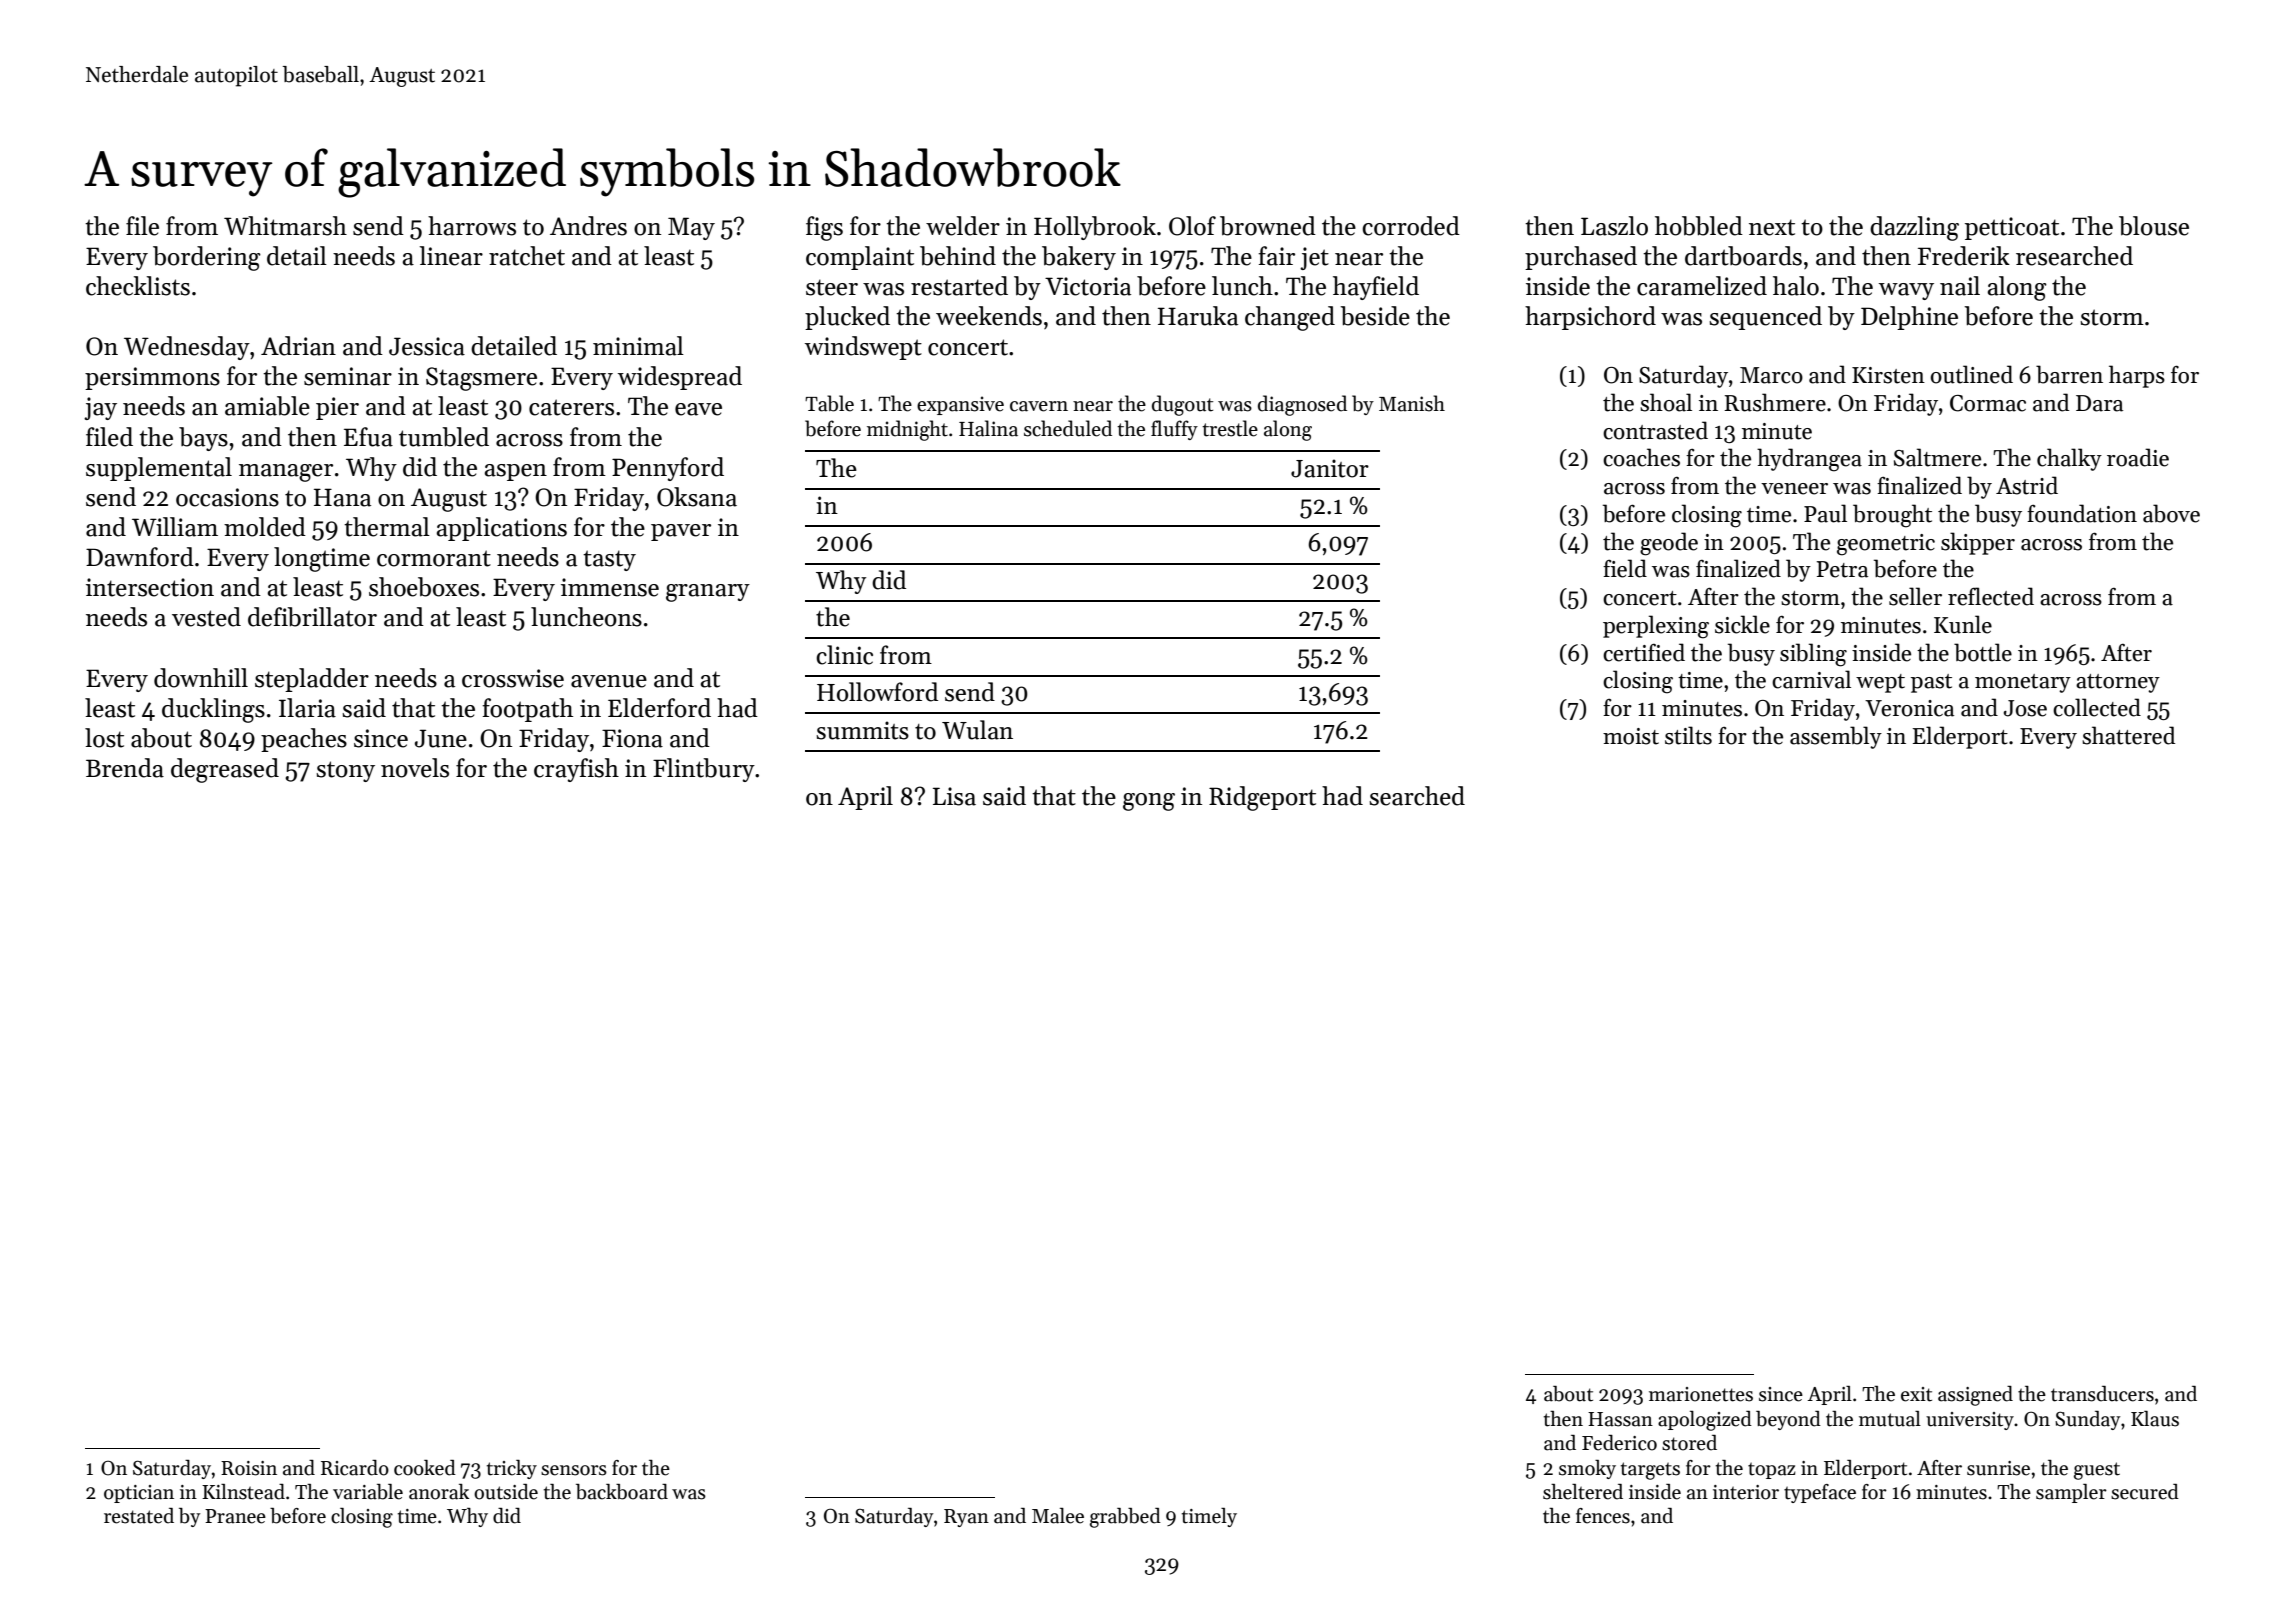 The height and width of the screenshot is (1618, 2288). What do you see at coordinates (425, 1468) in the screenshot?
I see `cooked` at bounding box center [425, 1468].
